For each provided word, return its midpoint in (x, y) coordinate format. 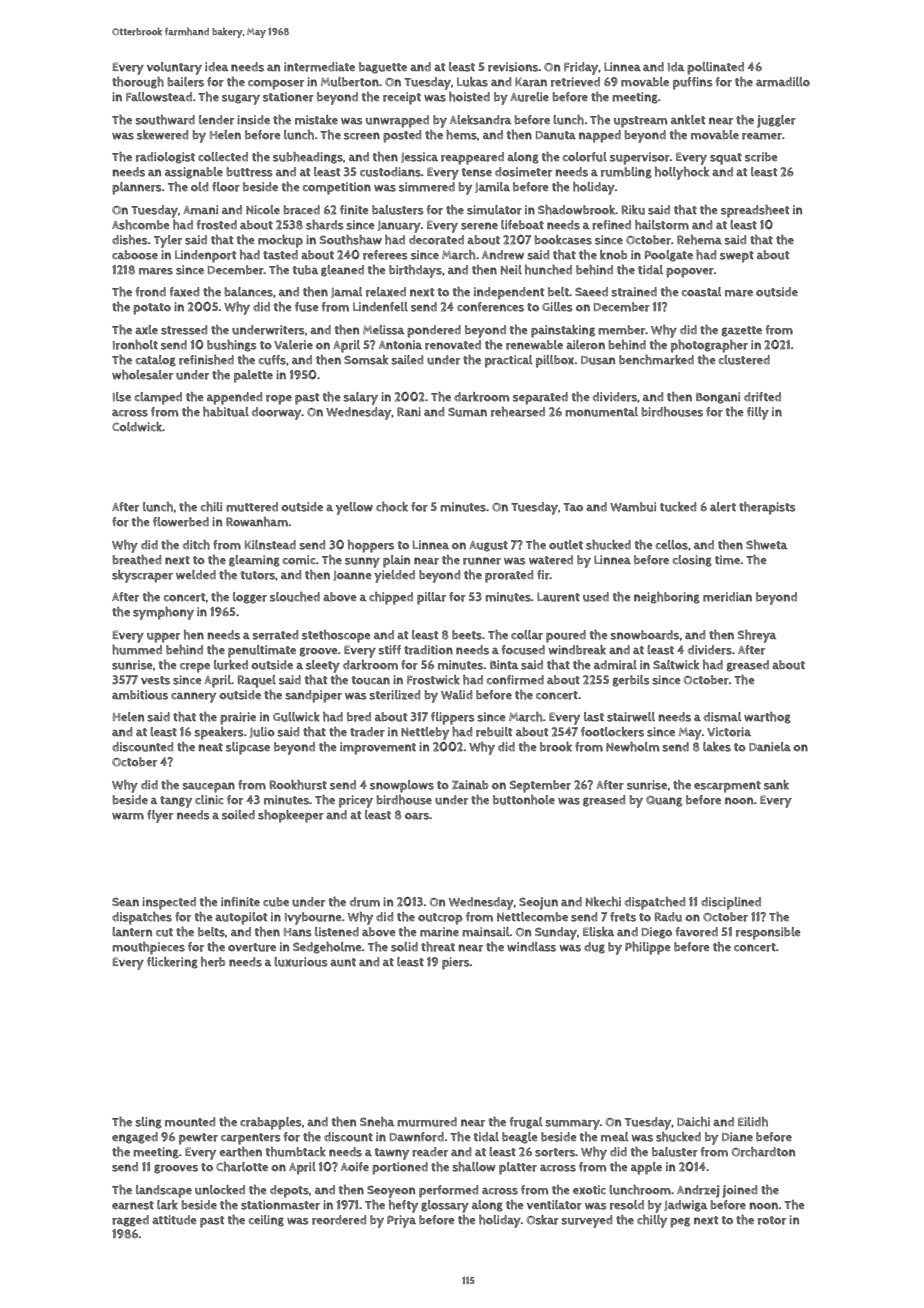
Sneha (377, 1122)
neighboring (667, 598)
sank (776, 785)
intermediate (319, 67)
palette (253, 376)
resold (627, 1205)
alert (723, 507)
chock (392, 507)
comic (299, 560)
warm (128, 816)
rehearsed (518, 412)
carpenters (251, 1139)
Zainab (470, 785)
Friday (581, 68)
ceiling (266, 1221)
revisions (513, 67)
